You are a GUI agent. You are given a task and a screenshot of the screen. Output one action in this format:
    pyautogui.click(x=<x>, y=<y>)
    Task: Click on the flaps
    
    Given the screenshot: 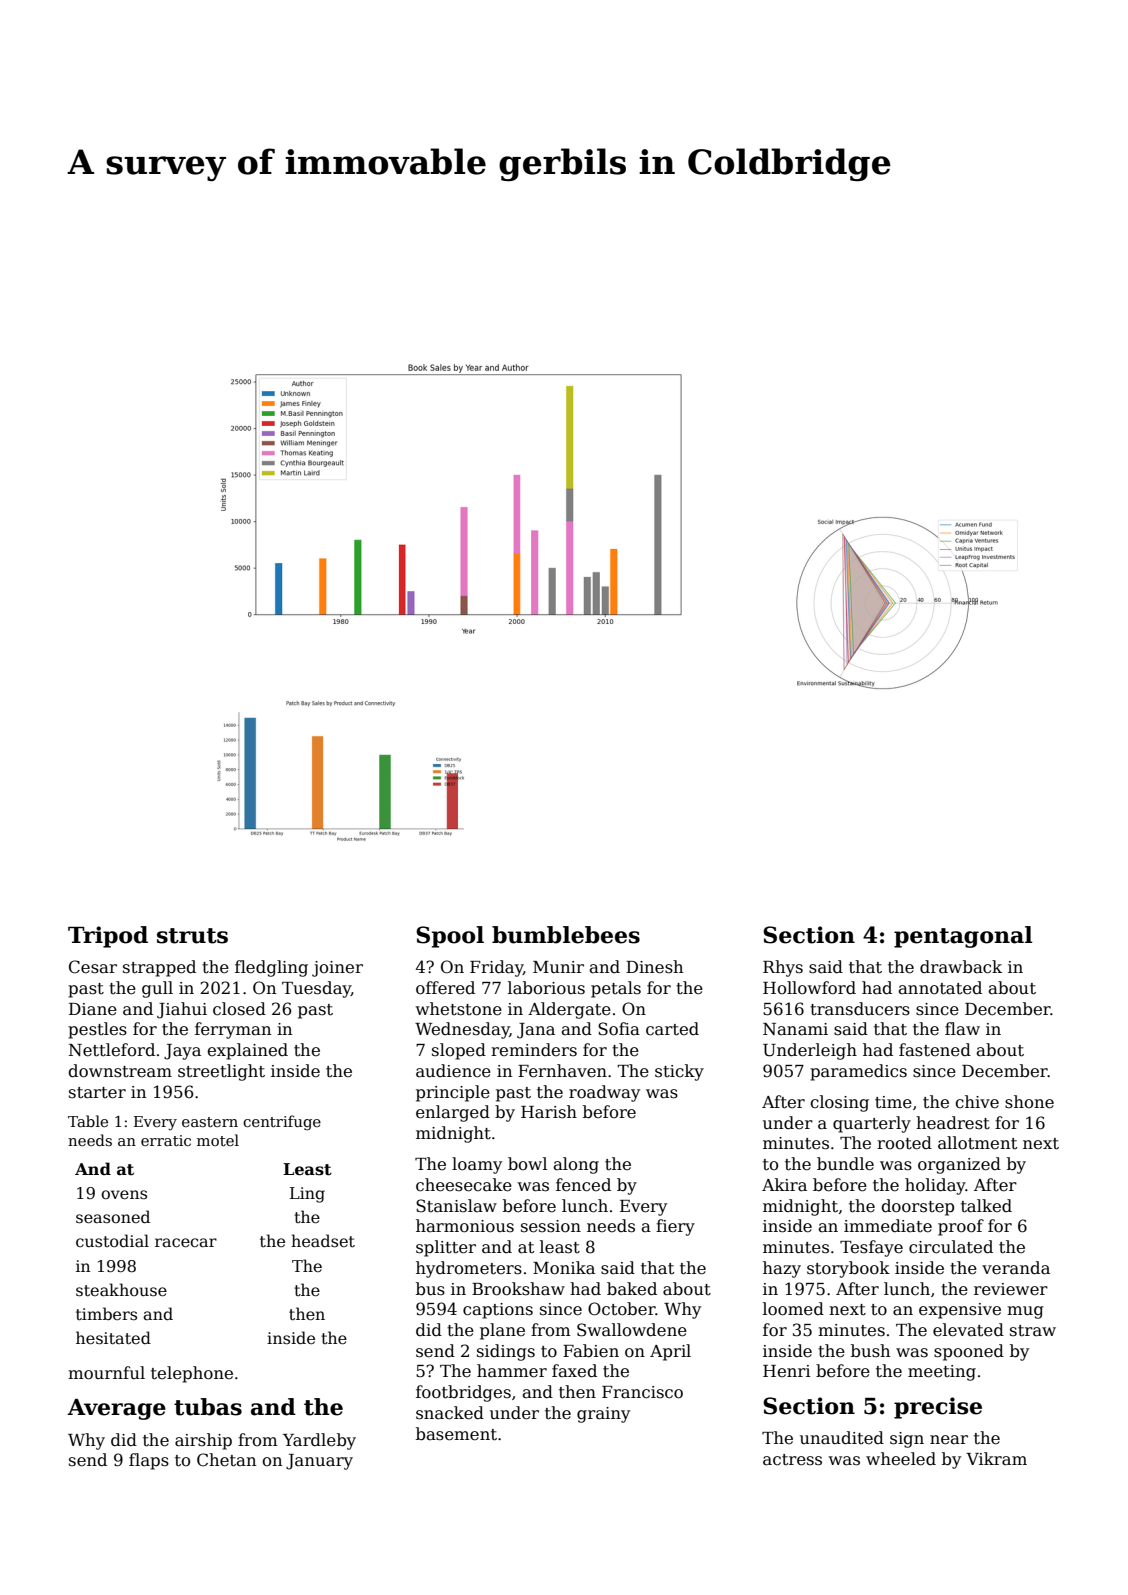 What is the action you would take?
    pyautogui.click(x=149, y=1461)
